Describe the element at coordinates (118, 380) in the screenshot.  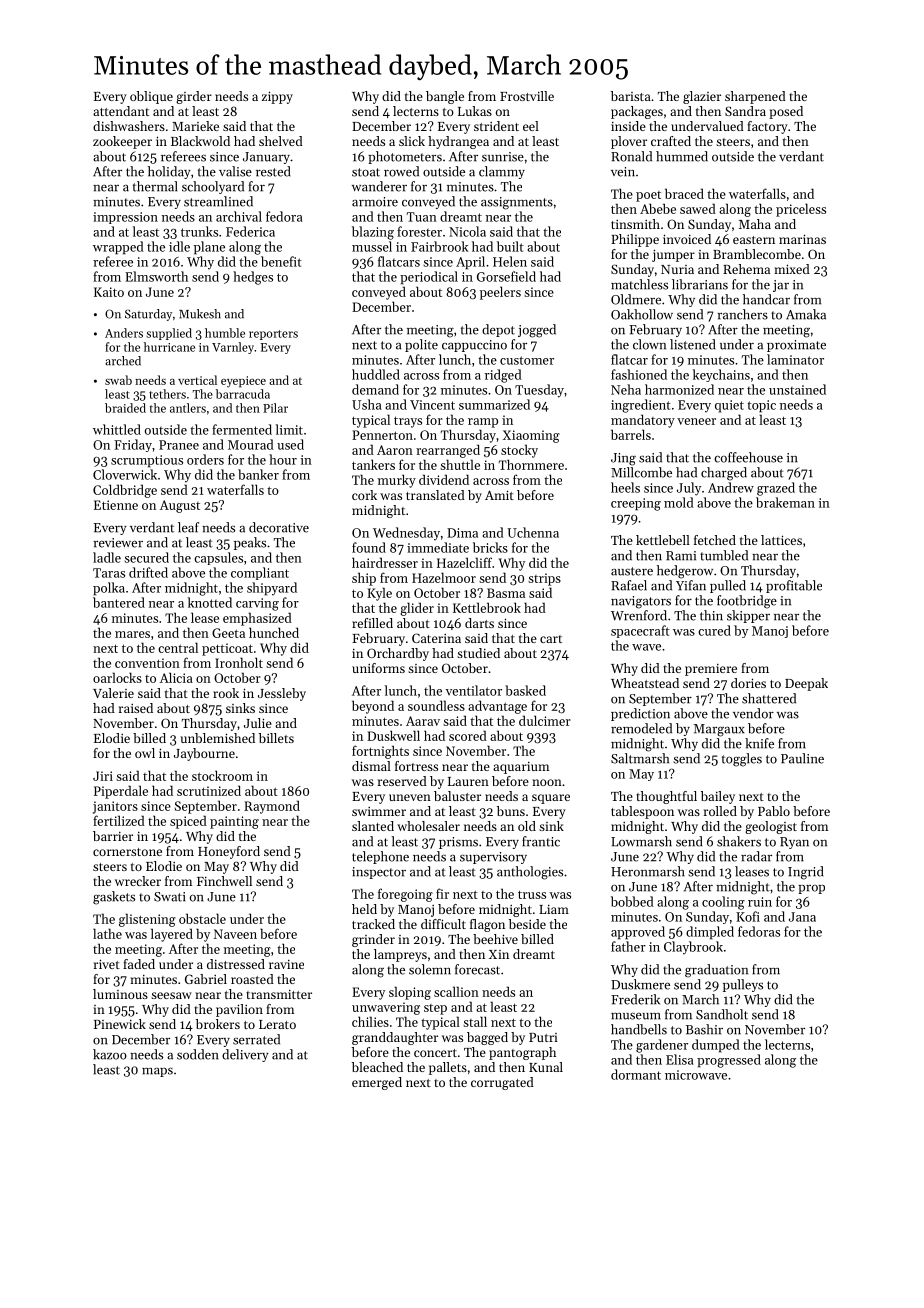
I see `swab` at that location.
